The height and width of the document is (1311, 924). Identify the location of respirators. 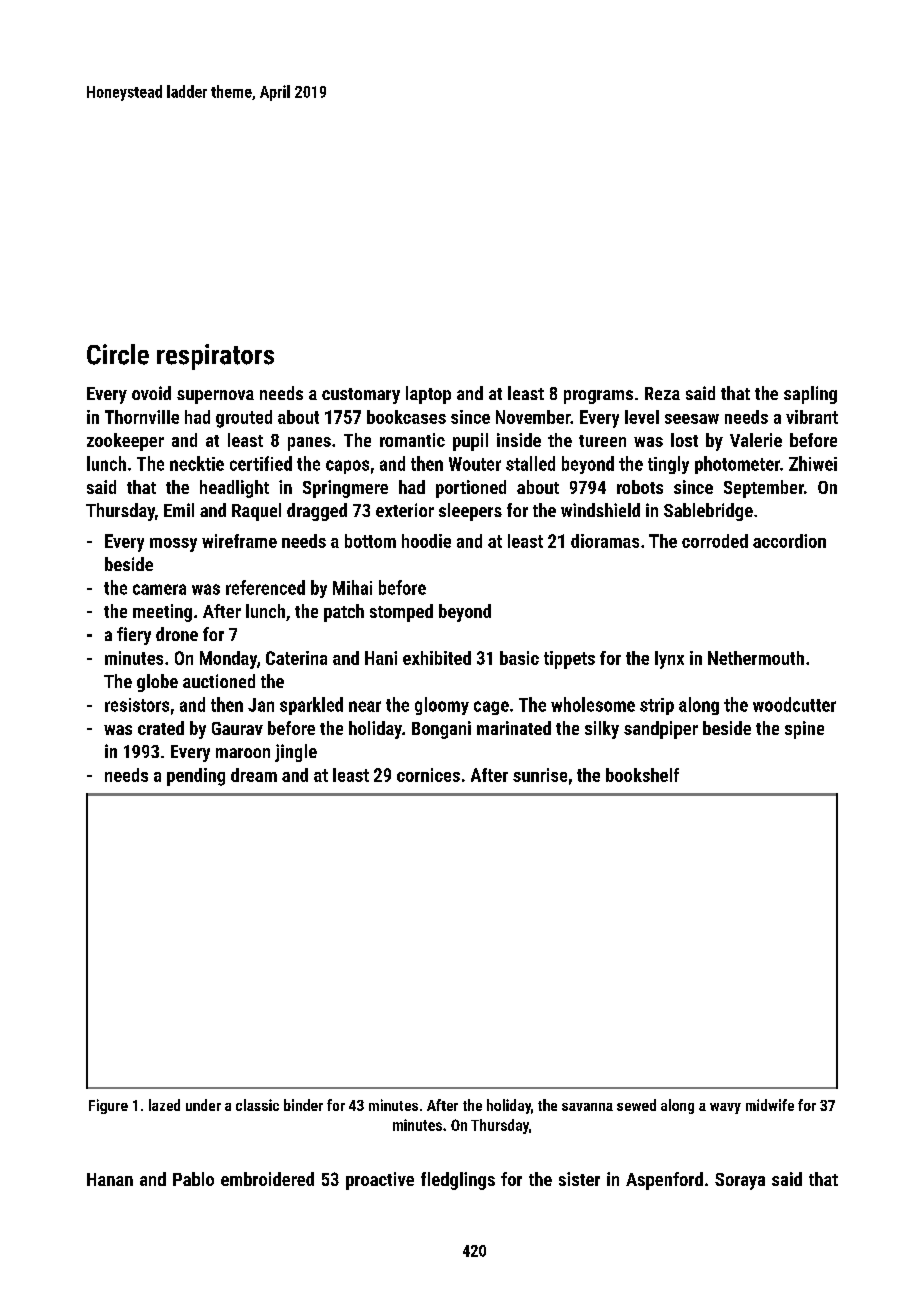
(215, 357).
